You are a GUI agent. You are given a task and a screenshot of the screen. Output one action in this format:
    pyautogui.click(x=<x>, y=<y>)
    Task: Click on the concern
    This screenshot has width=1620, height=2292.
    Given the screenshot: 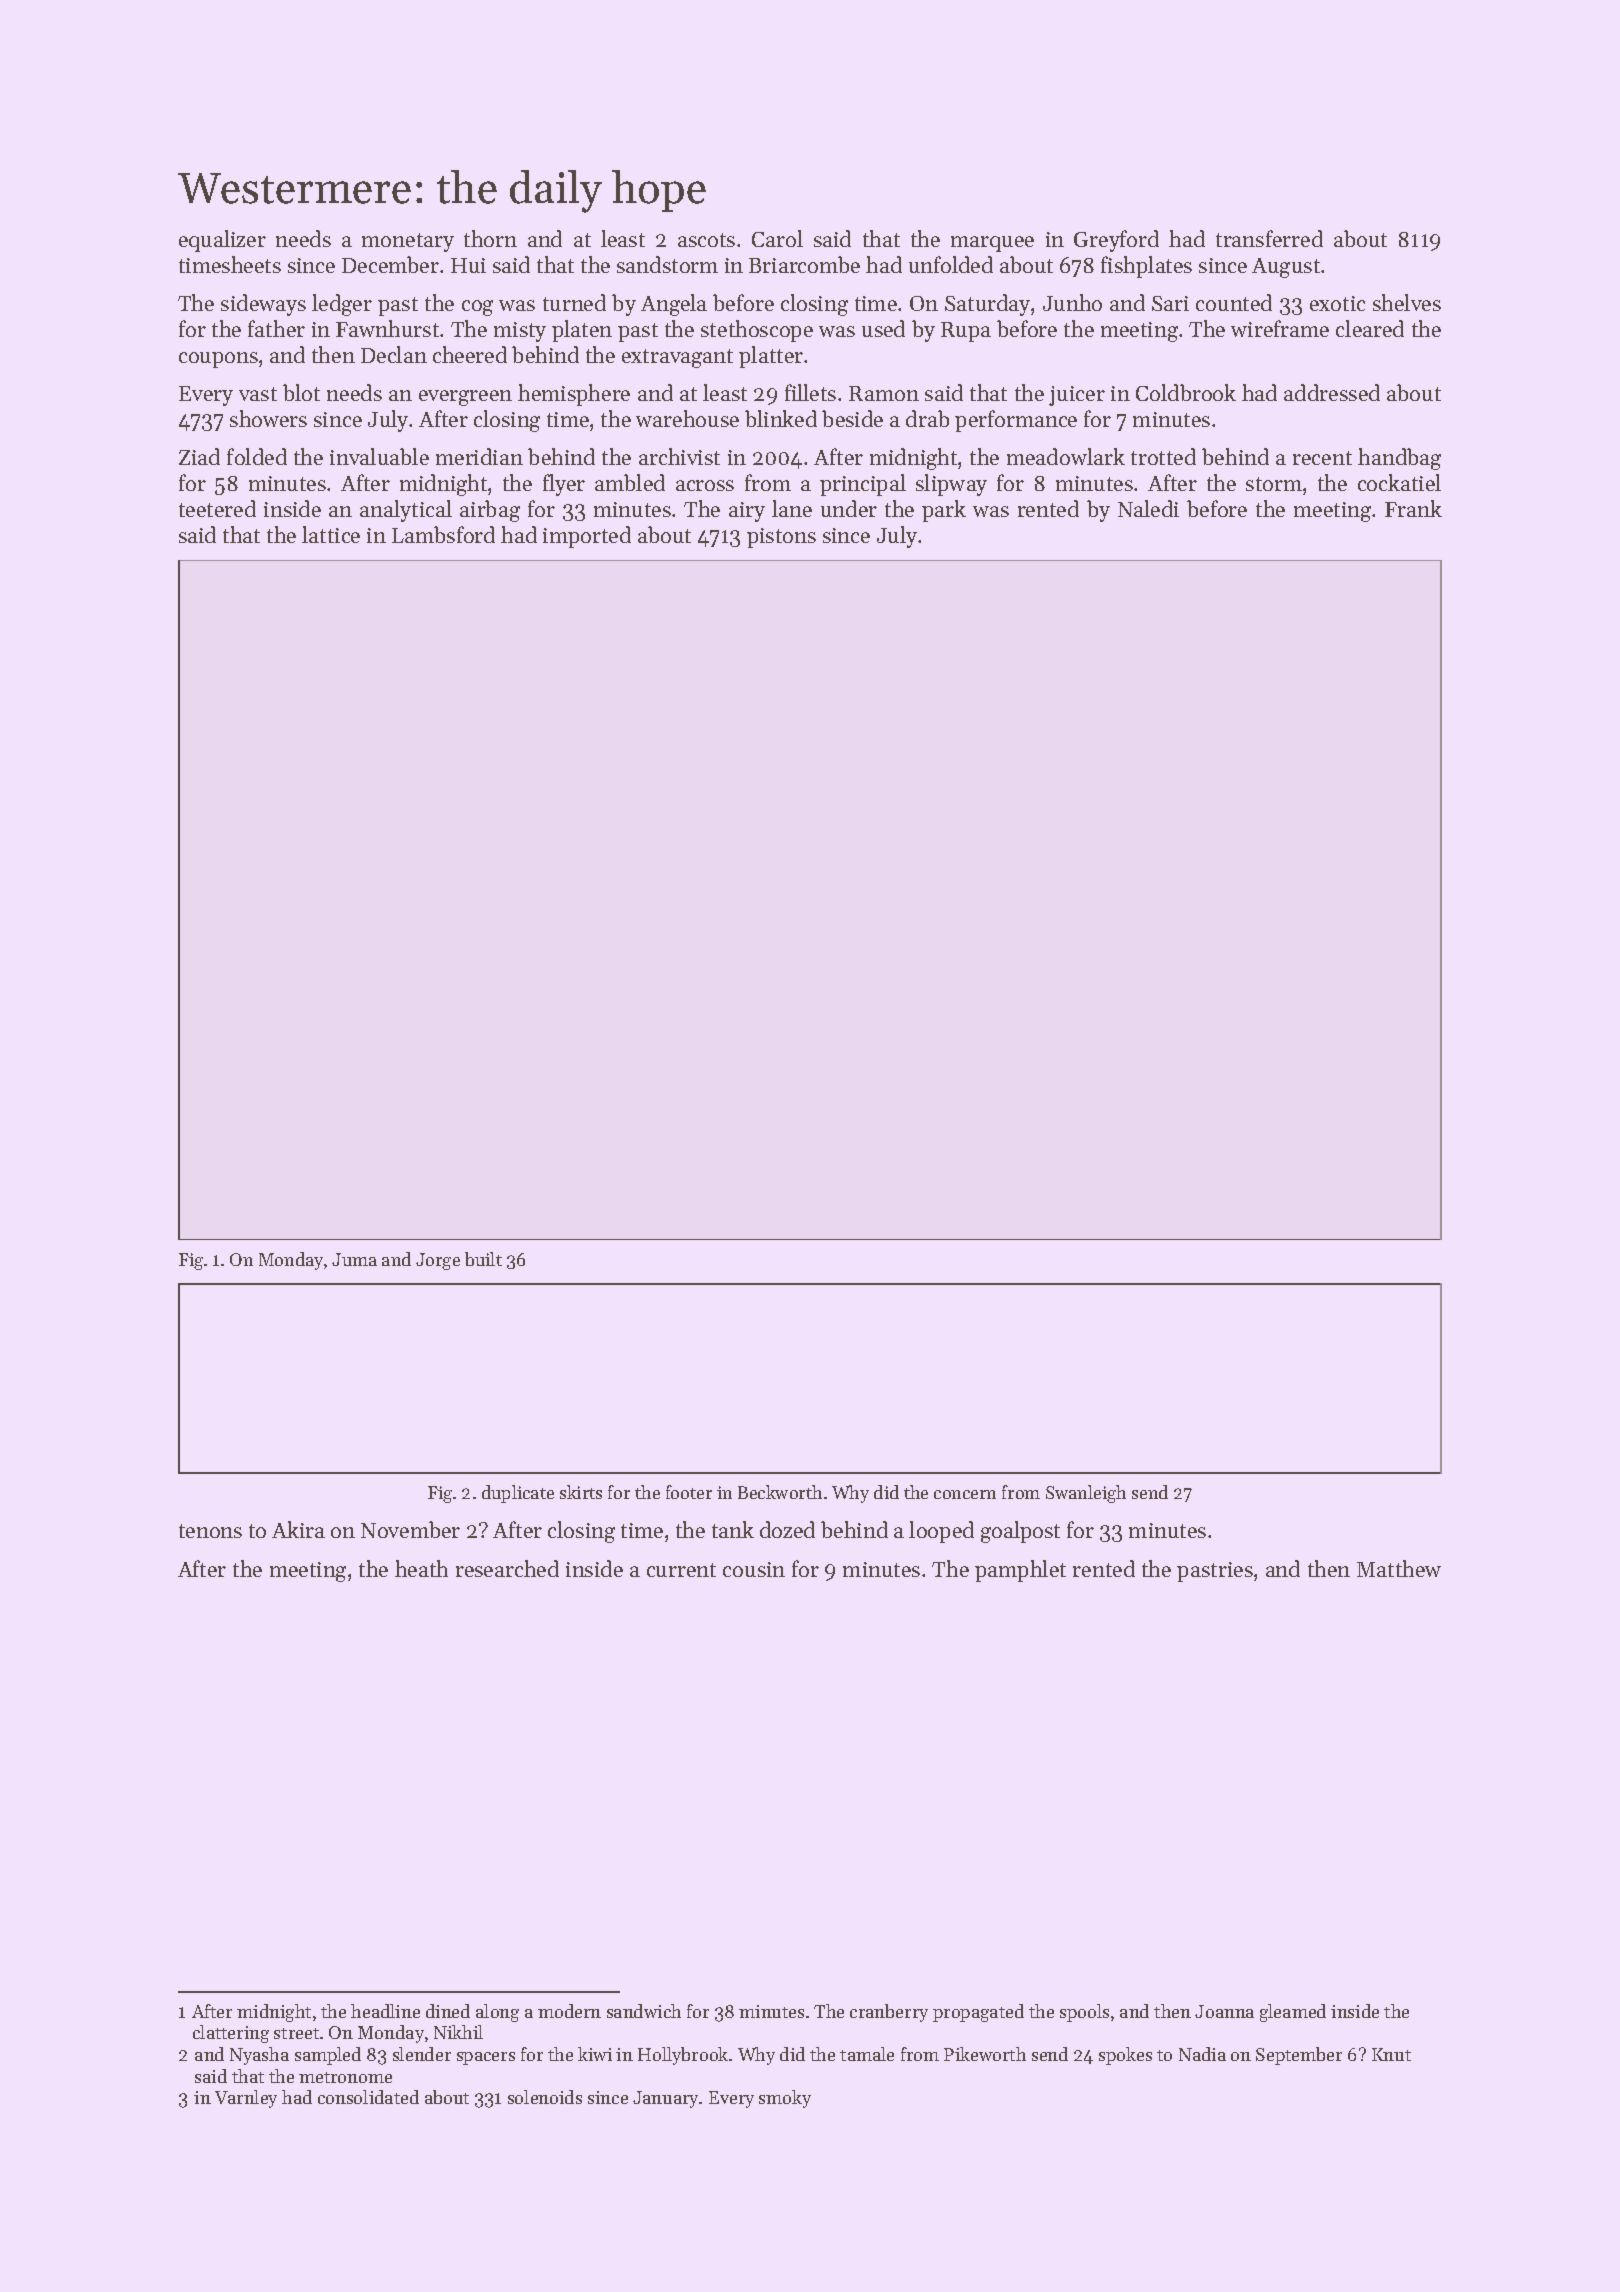 What is the action you would take?
    pyautogui.click(x=965, y=1494)
